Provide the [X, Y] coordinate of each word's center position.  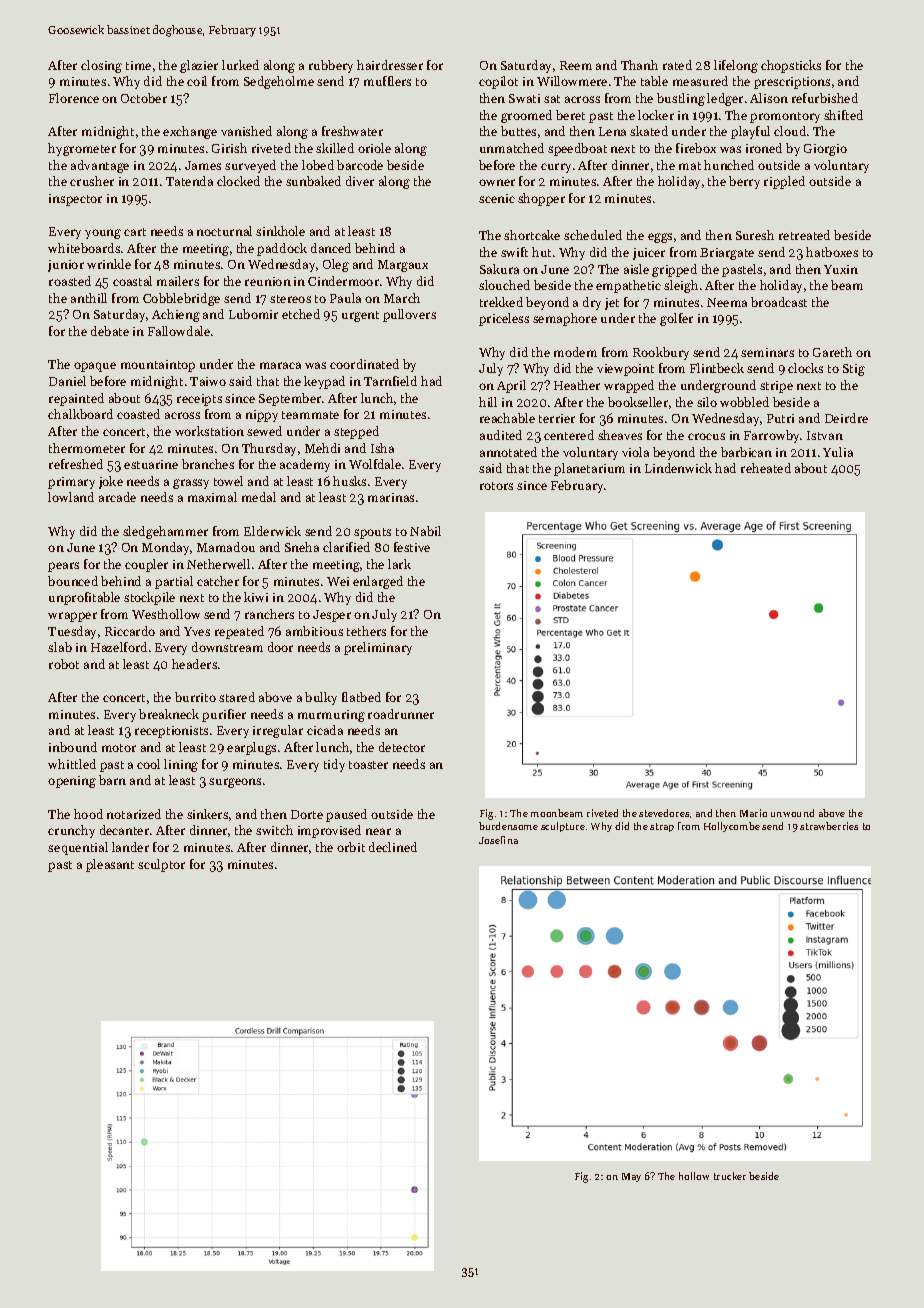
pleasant [110, 865]
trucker [730, 1176]
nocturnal [224, 231]
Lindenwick [678, 468]
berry [744, 182]
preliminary [378, 648]
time [138, 65]
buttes [518, 131]
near [378, 831]
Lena [612, 131]
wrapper [72, 617]
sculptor [161, 865]
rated [677, 65]
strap [662, 827]
